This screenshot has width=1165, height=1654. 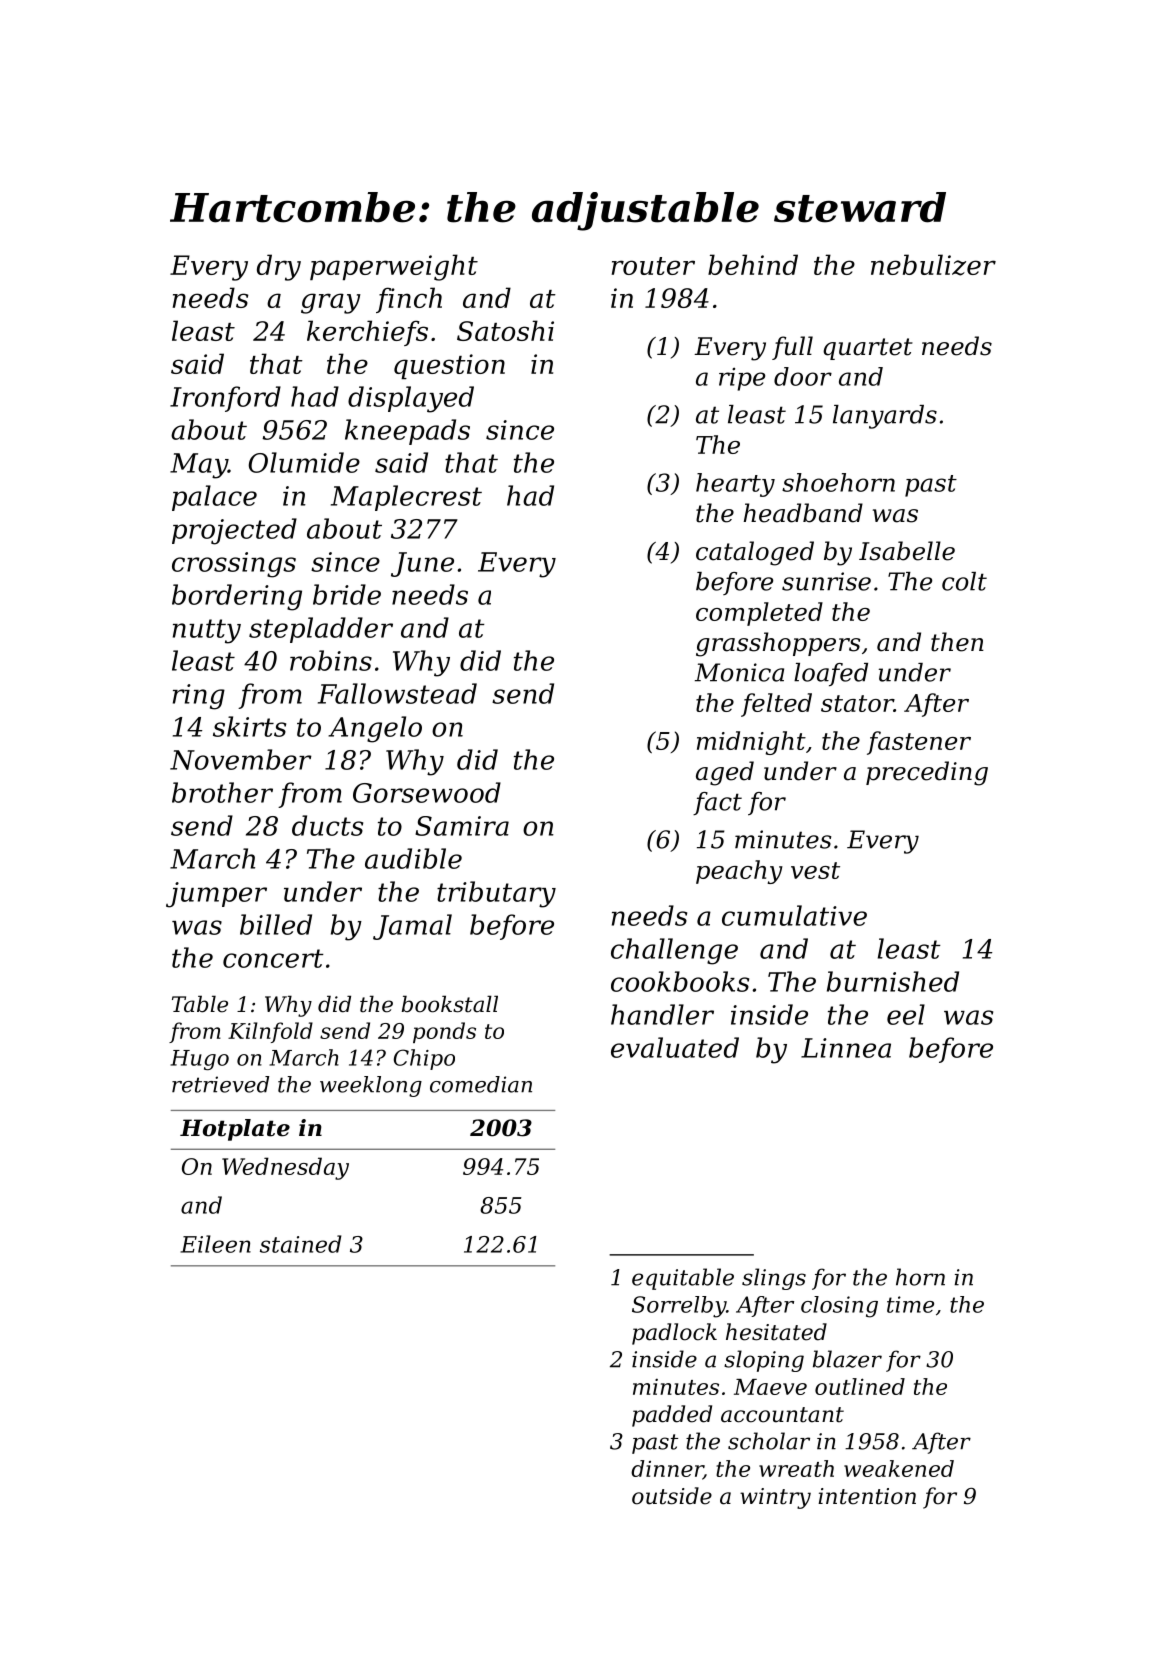 I want to click on gray, so click(x=331, y=303).
